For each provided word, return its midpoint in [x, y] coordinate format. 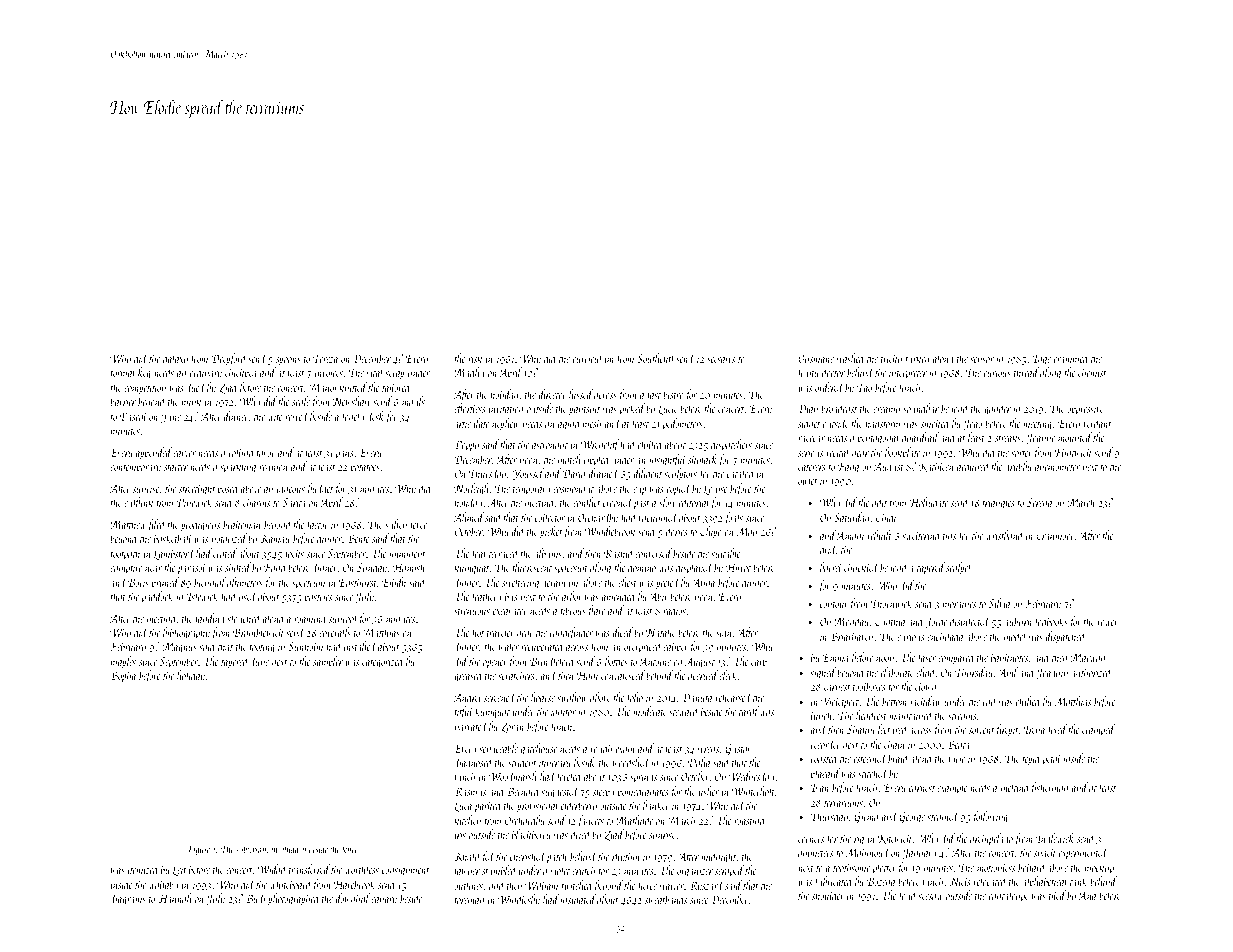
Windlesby [519, 900]
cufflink [138, 503]
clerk [728, 675]
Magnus [180, 648]
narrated [471, 726]
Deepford [229, 359]
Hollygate [929, 503]
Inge [1042, 360]
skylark [702, 460]
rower [1108, 623]
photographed [294, 899]
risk [475, 358]
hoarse [543, 697]
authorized [1091, 672]
